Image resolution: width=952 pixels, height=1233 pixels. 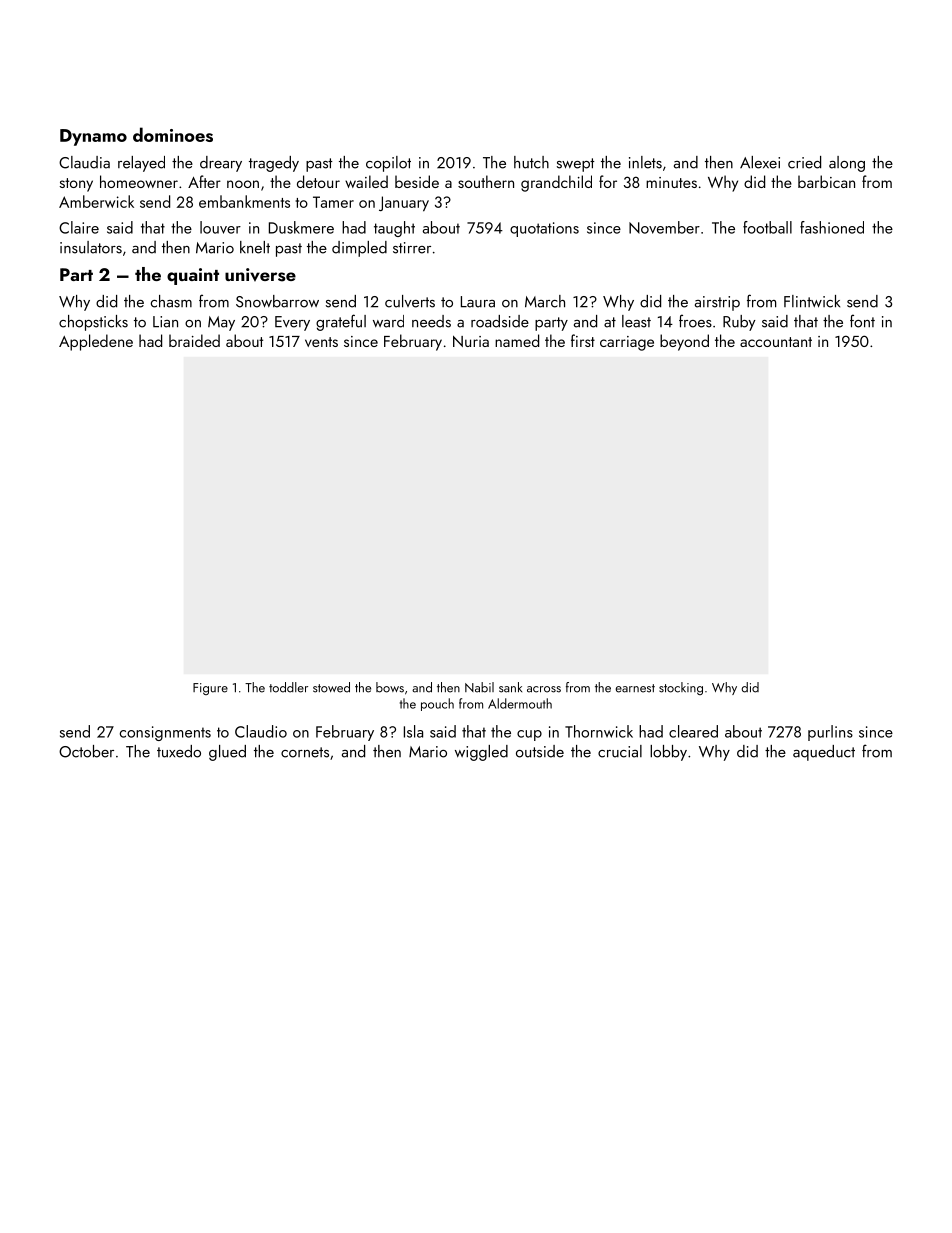 What do you see at coordinates (668, 753) in the document?
I see `lobby` at bounding box center [668, 753].
